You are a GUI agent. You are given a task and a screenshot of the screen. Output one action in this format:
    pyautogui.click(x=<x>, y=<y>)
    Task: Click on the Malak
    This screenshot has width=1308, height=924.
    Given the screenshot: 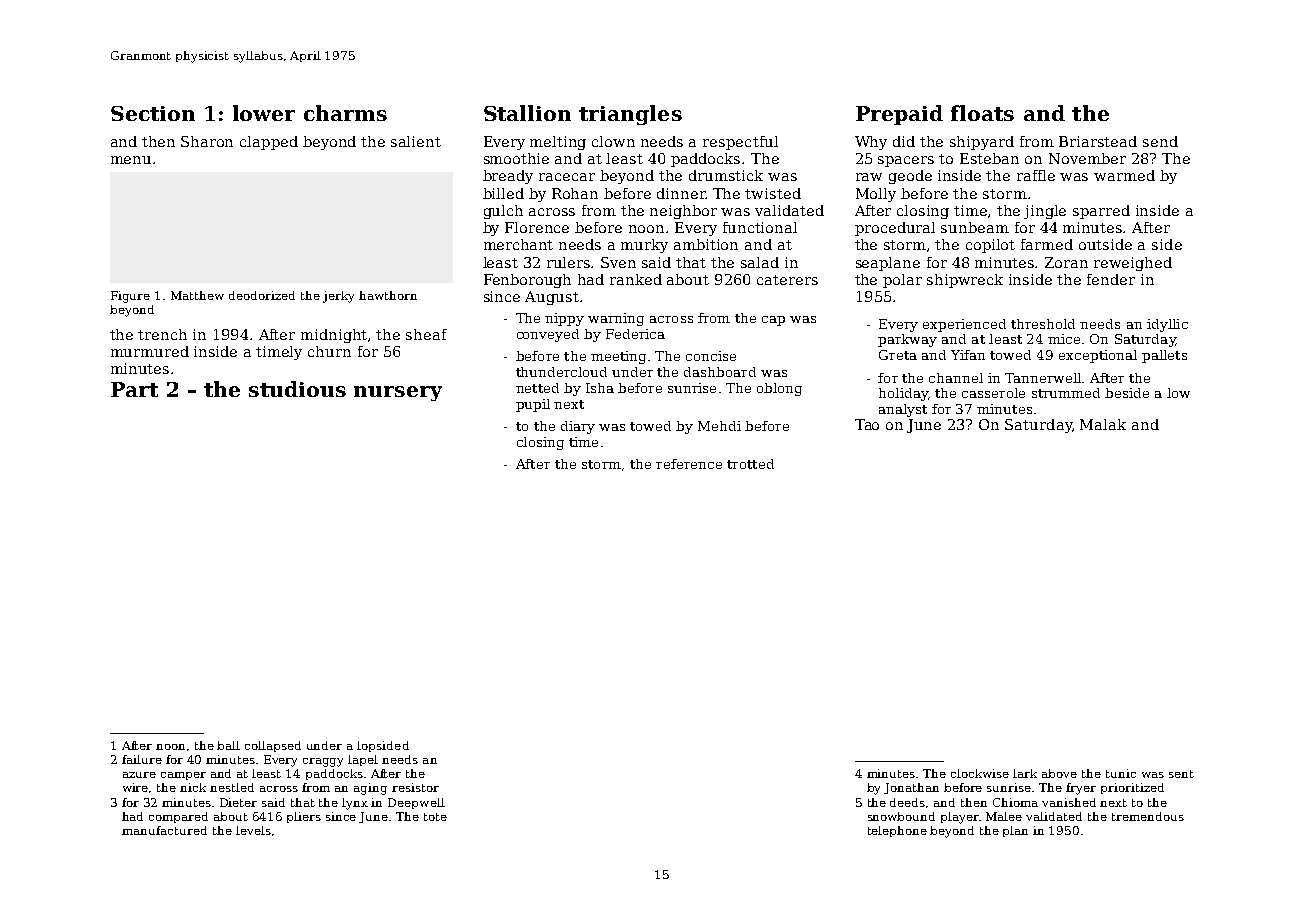 What is the action you would take?
    pyautogui.click(x=1103, y=424)
